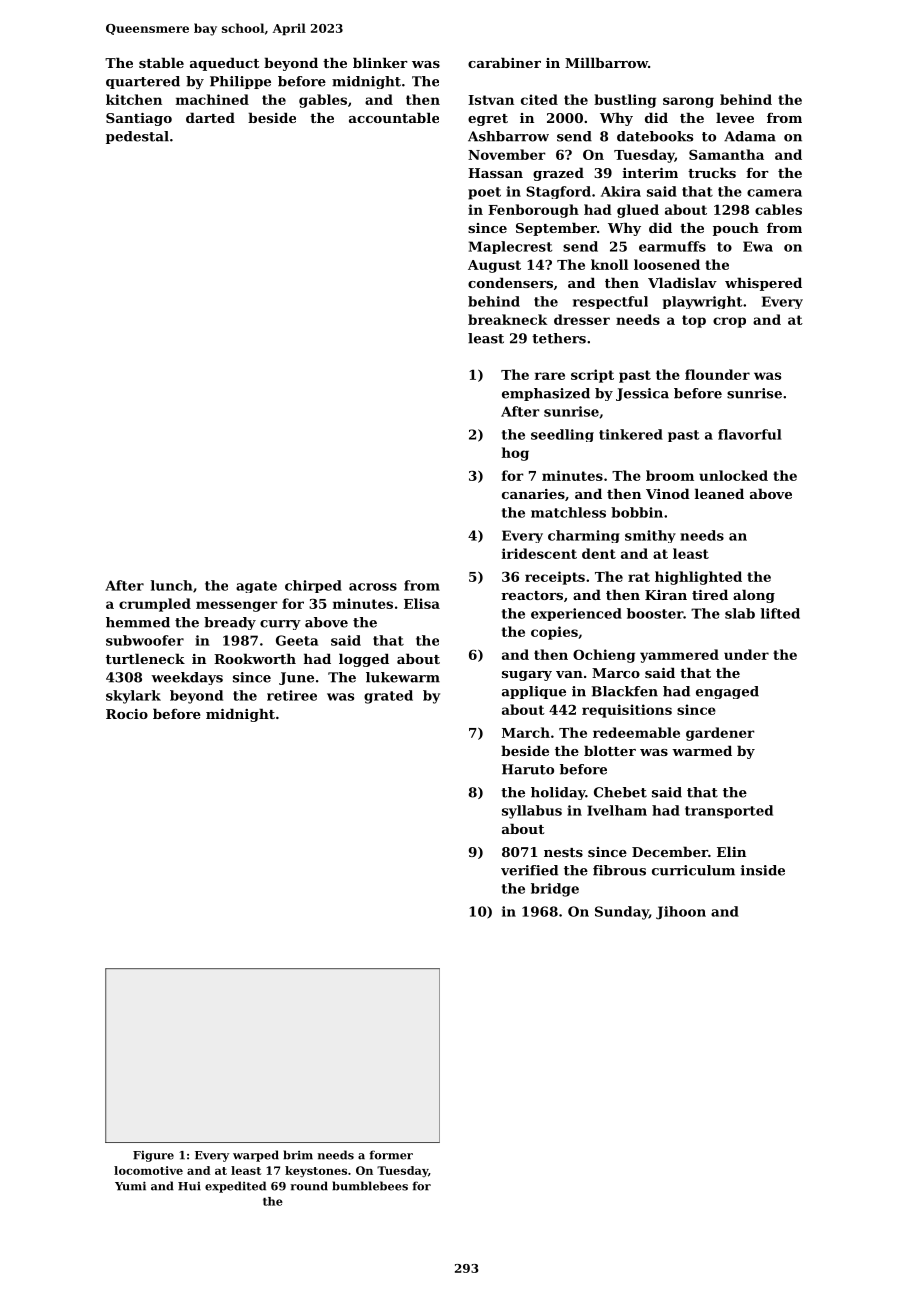 This screenshot has width=908, height=1316. What do you see at coordinates (370, 1186) in the screenshot?
I see `bumblebees` at bounding box center [370, 1186].
